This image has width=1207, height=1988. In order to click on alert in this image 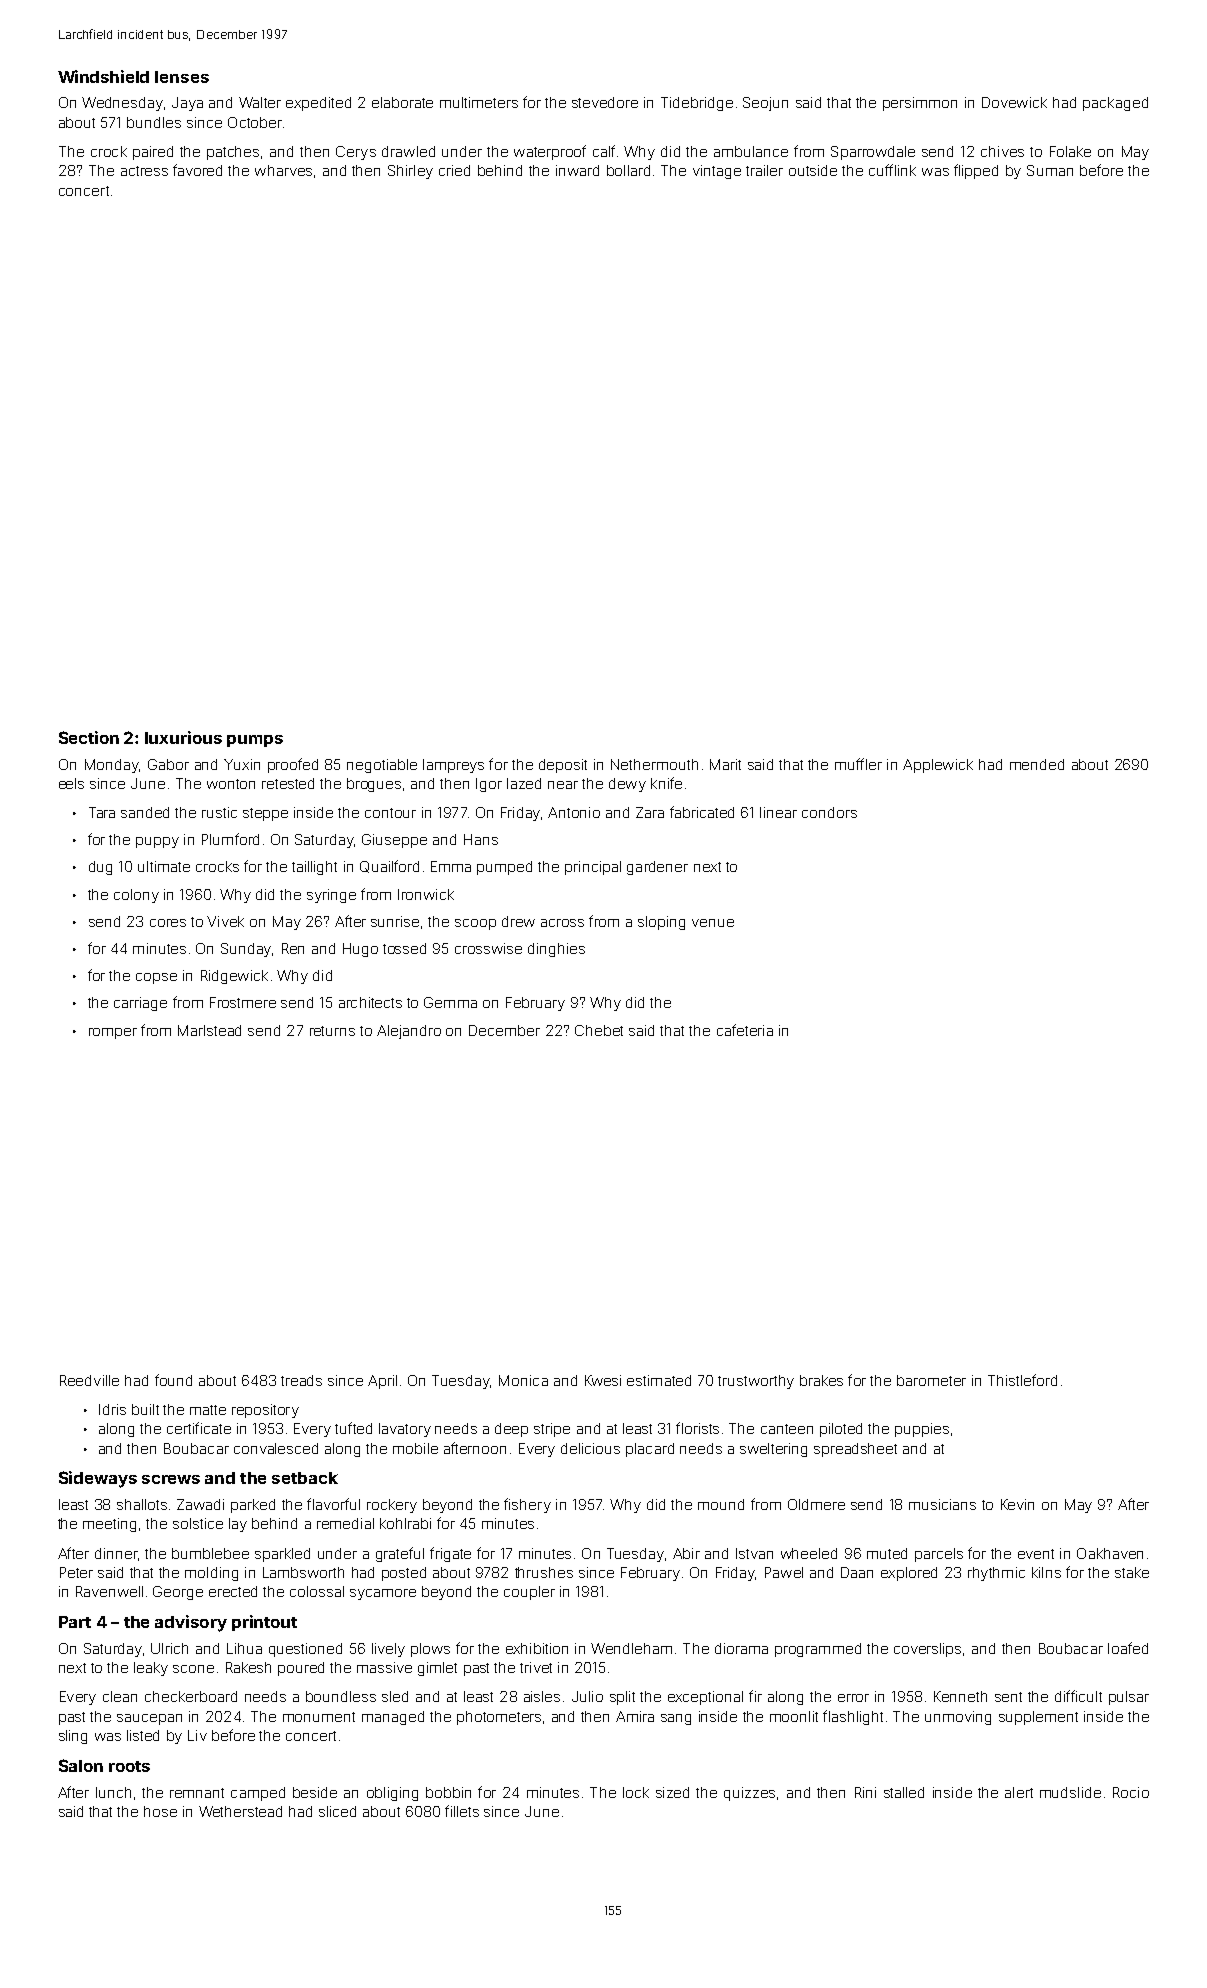, I will do `click(1019, 1792)`.
